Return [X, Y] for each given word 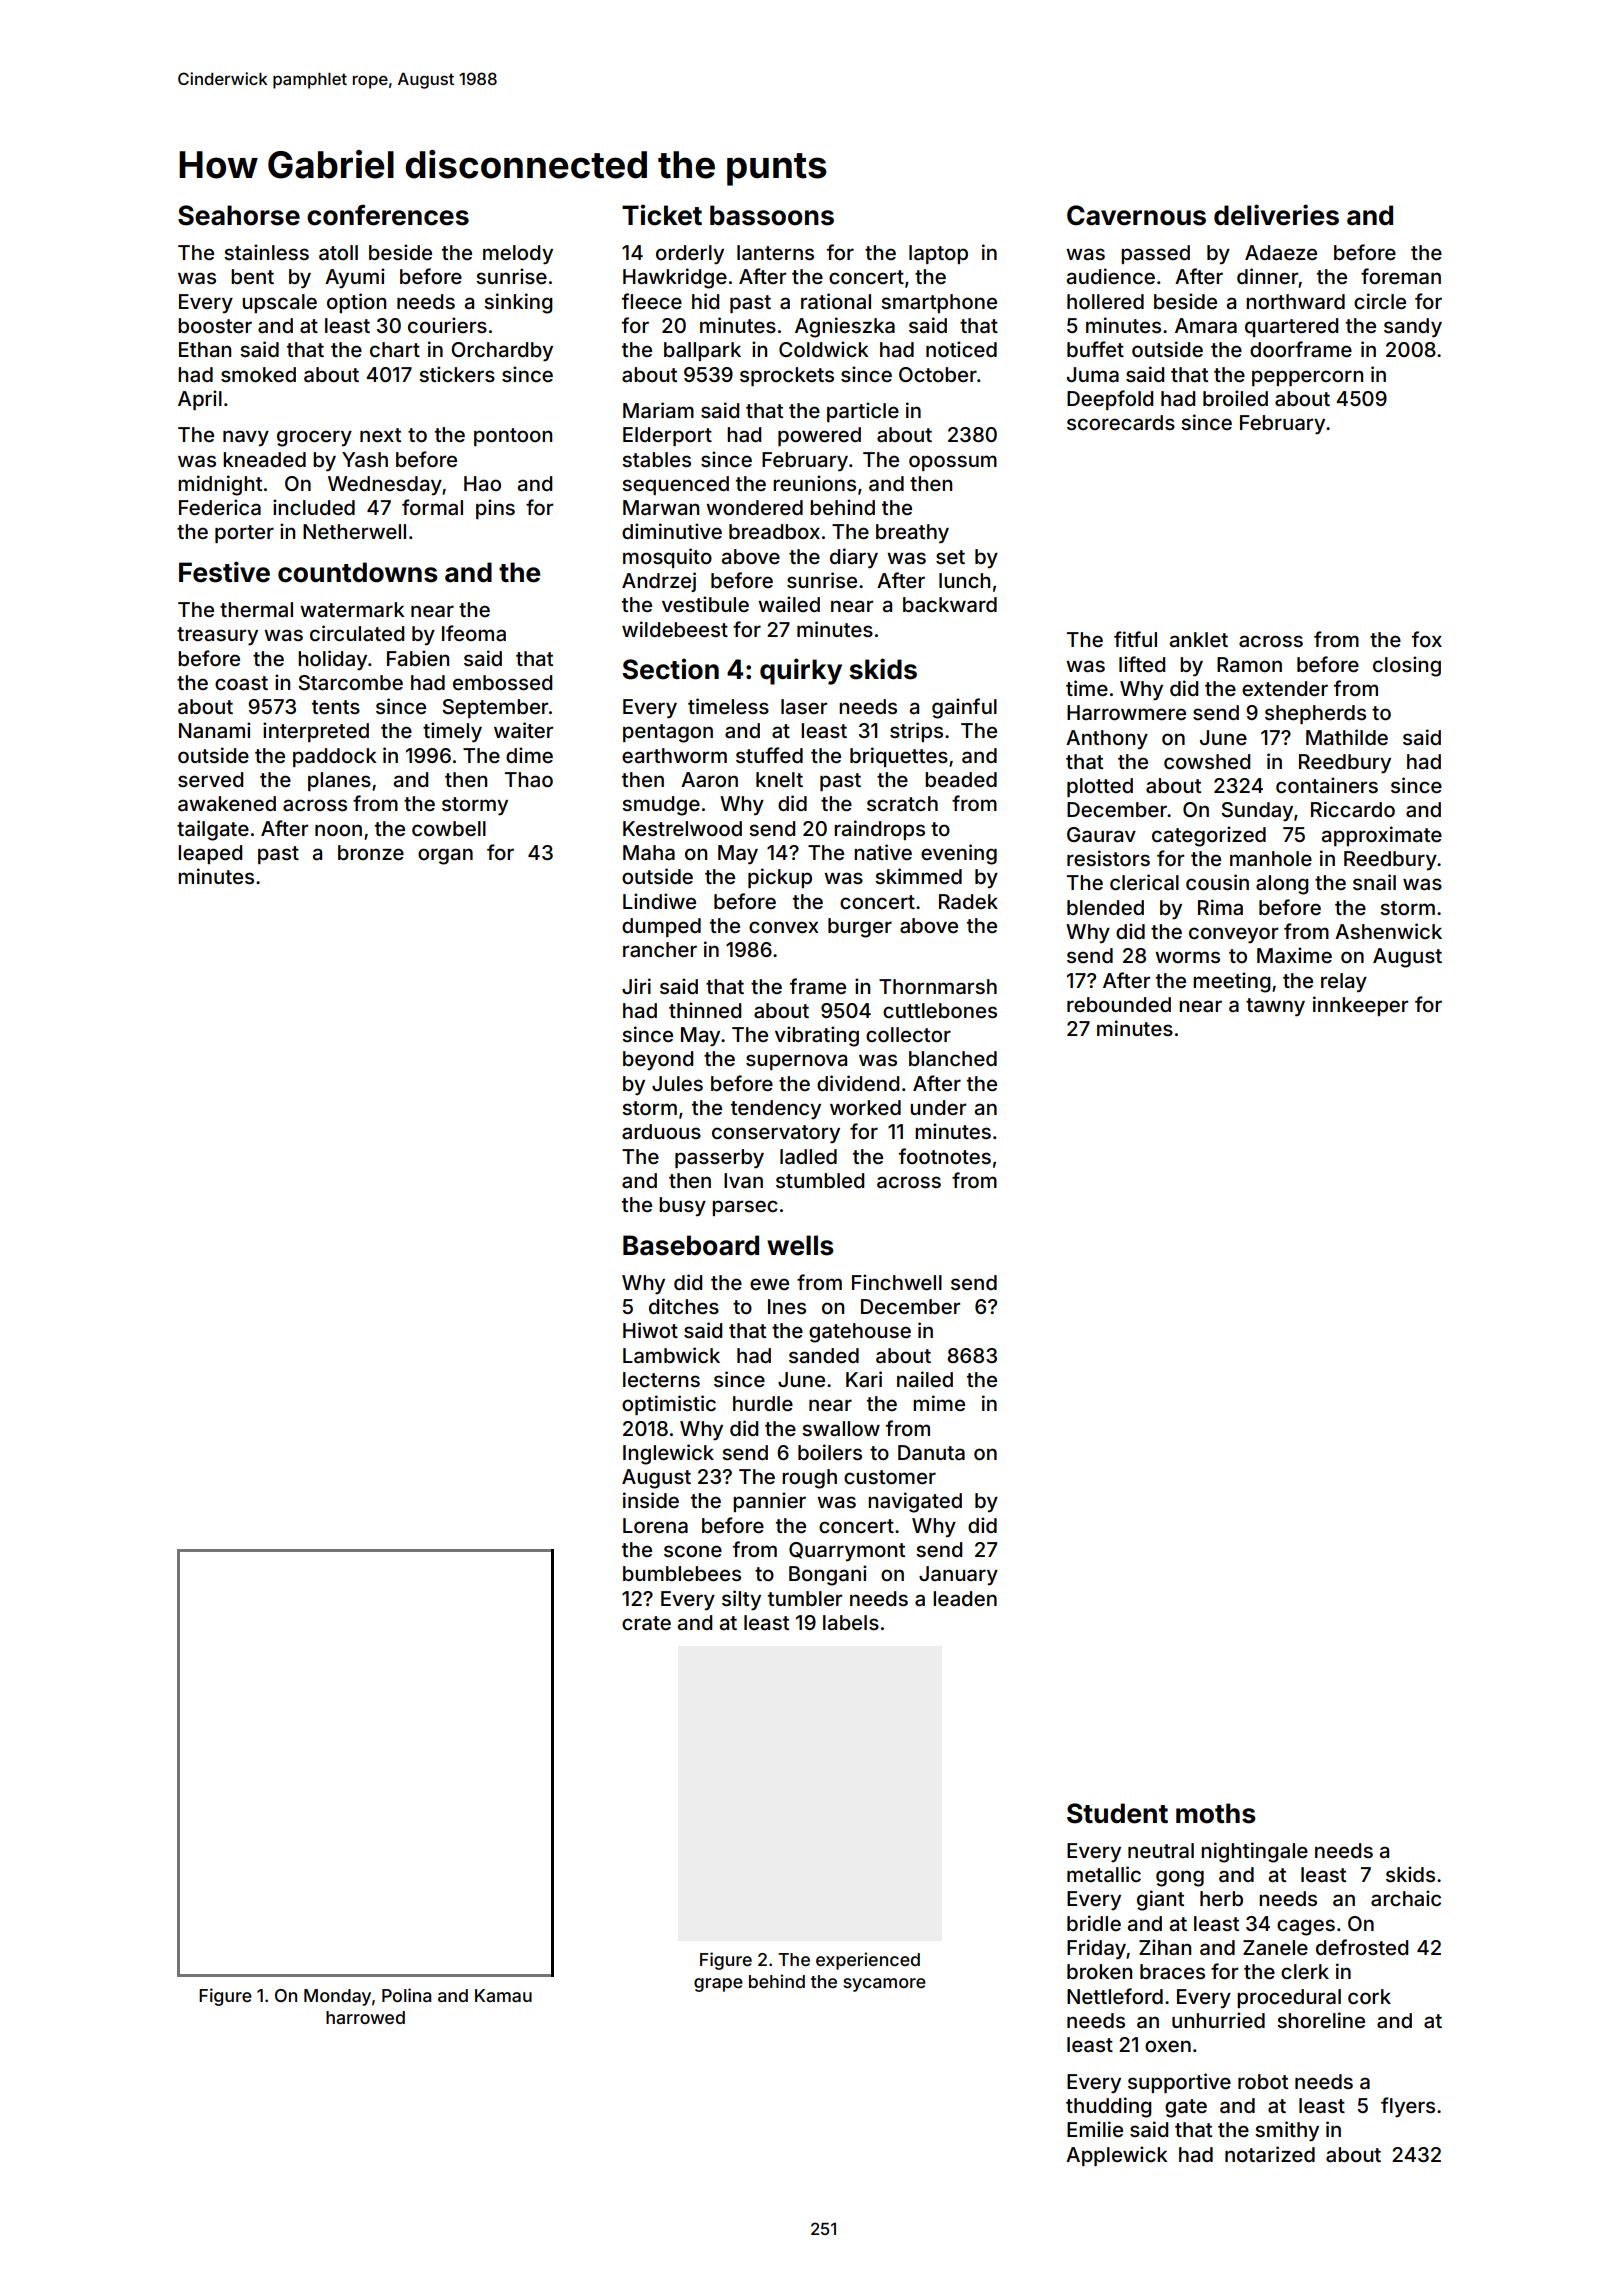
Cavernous [1136, 215]
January [958, 1575]
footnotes [945, 1156]
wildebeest [675, 629]
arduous [661, 1131]
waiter [523, 730]
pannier [769, 1502]
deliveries [1276, 215]
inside [651, 1500]
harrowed [365, 2017]
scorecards [1121, 422]
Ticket [662, 215]
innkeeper [1360, 1006]
